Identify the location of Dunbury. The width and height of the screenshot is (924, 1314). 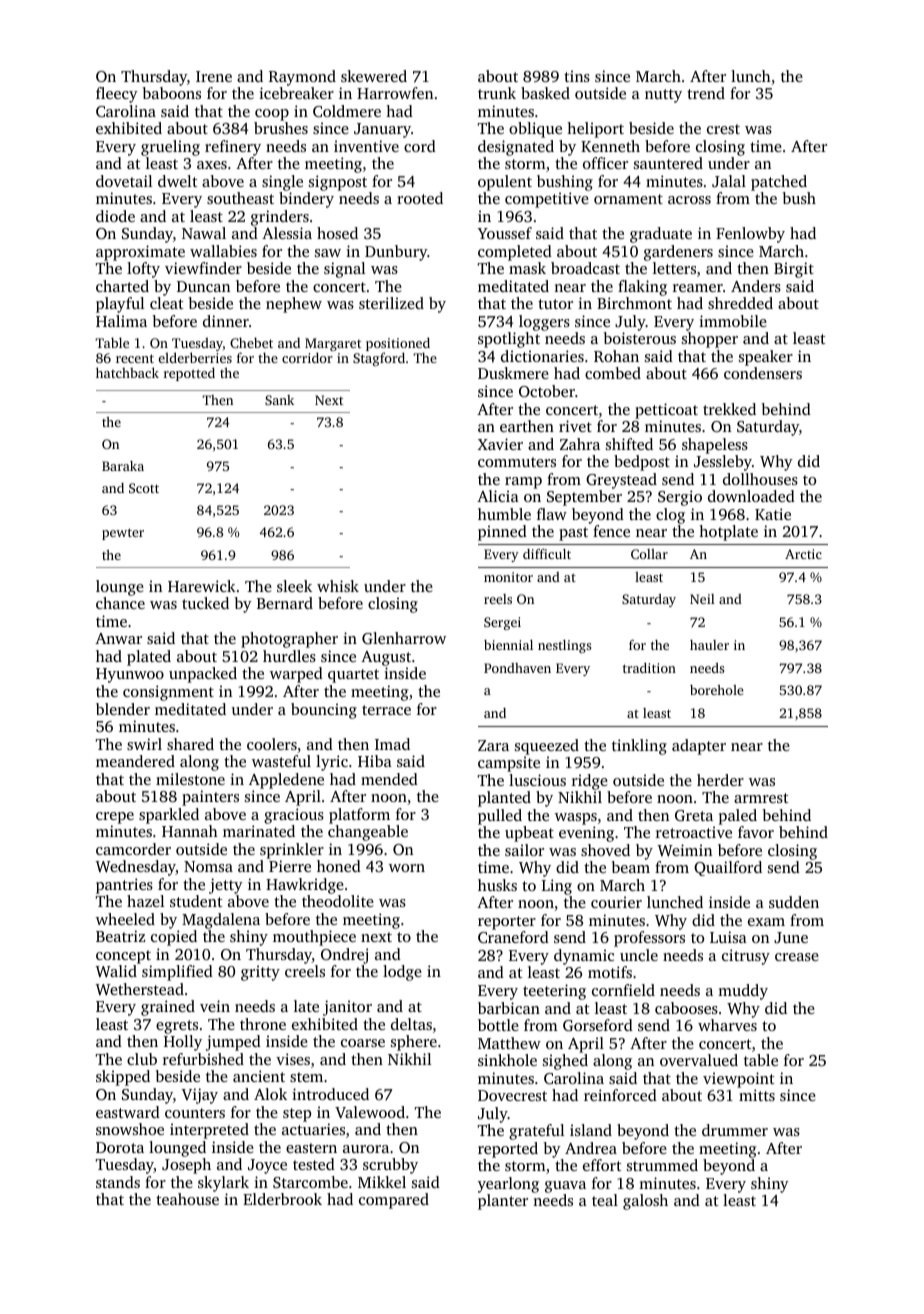
(396, 253).
